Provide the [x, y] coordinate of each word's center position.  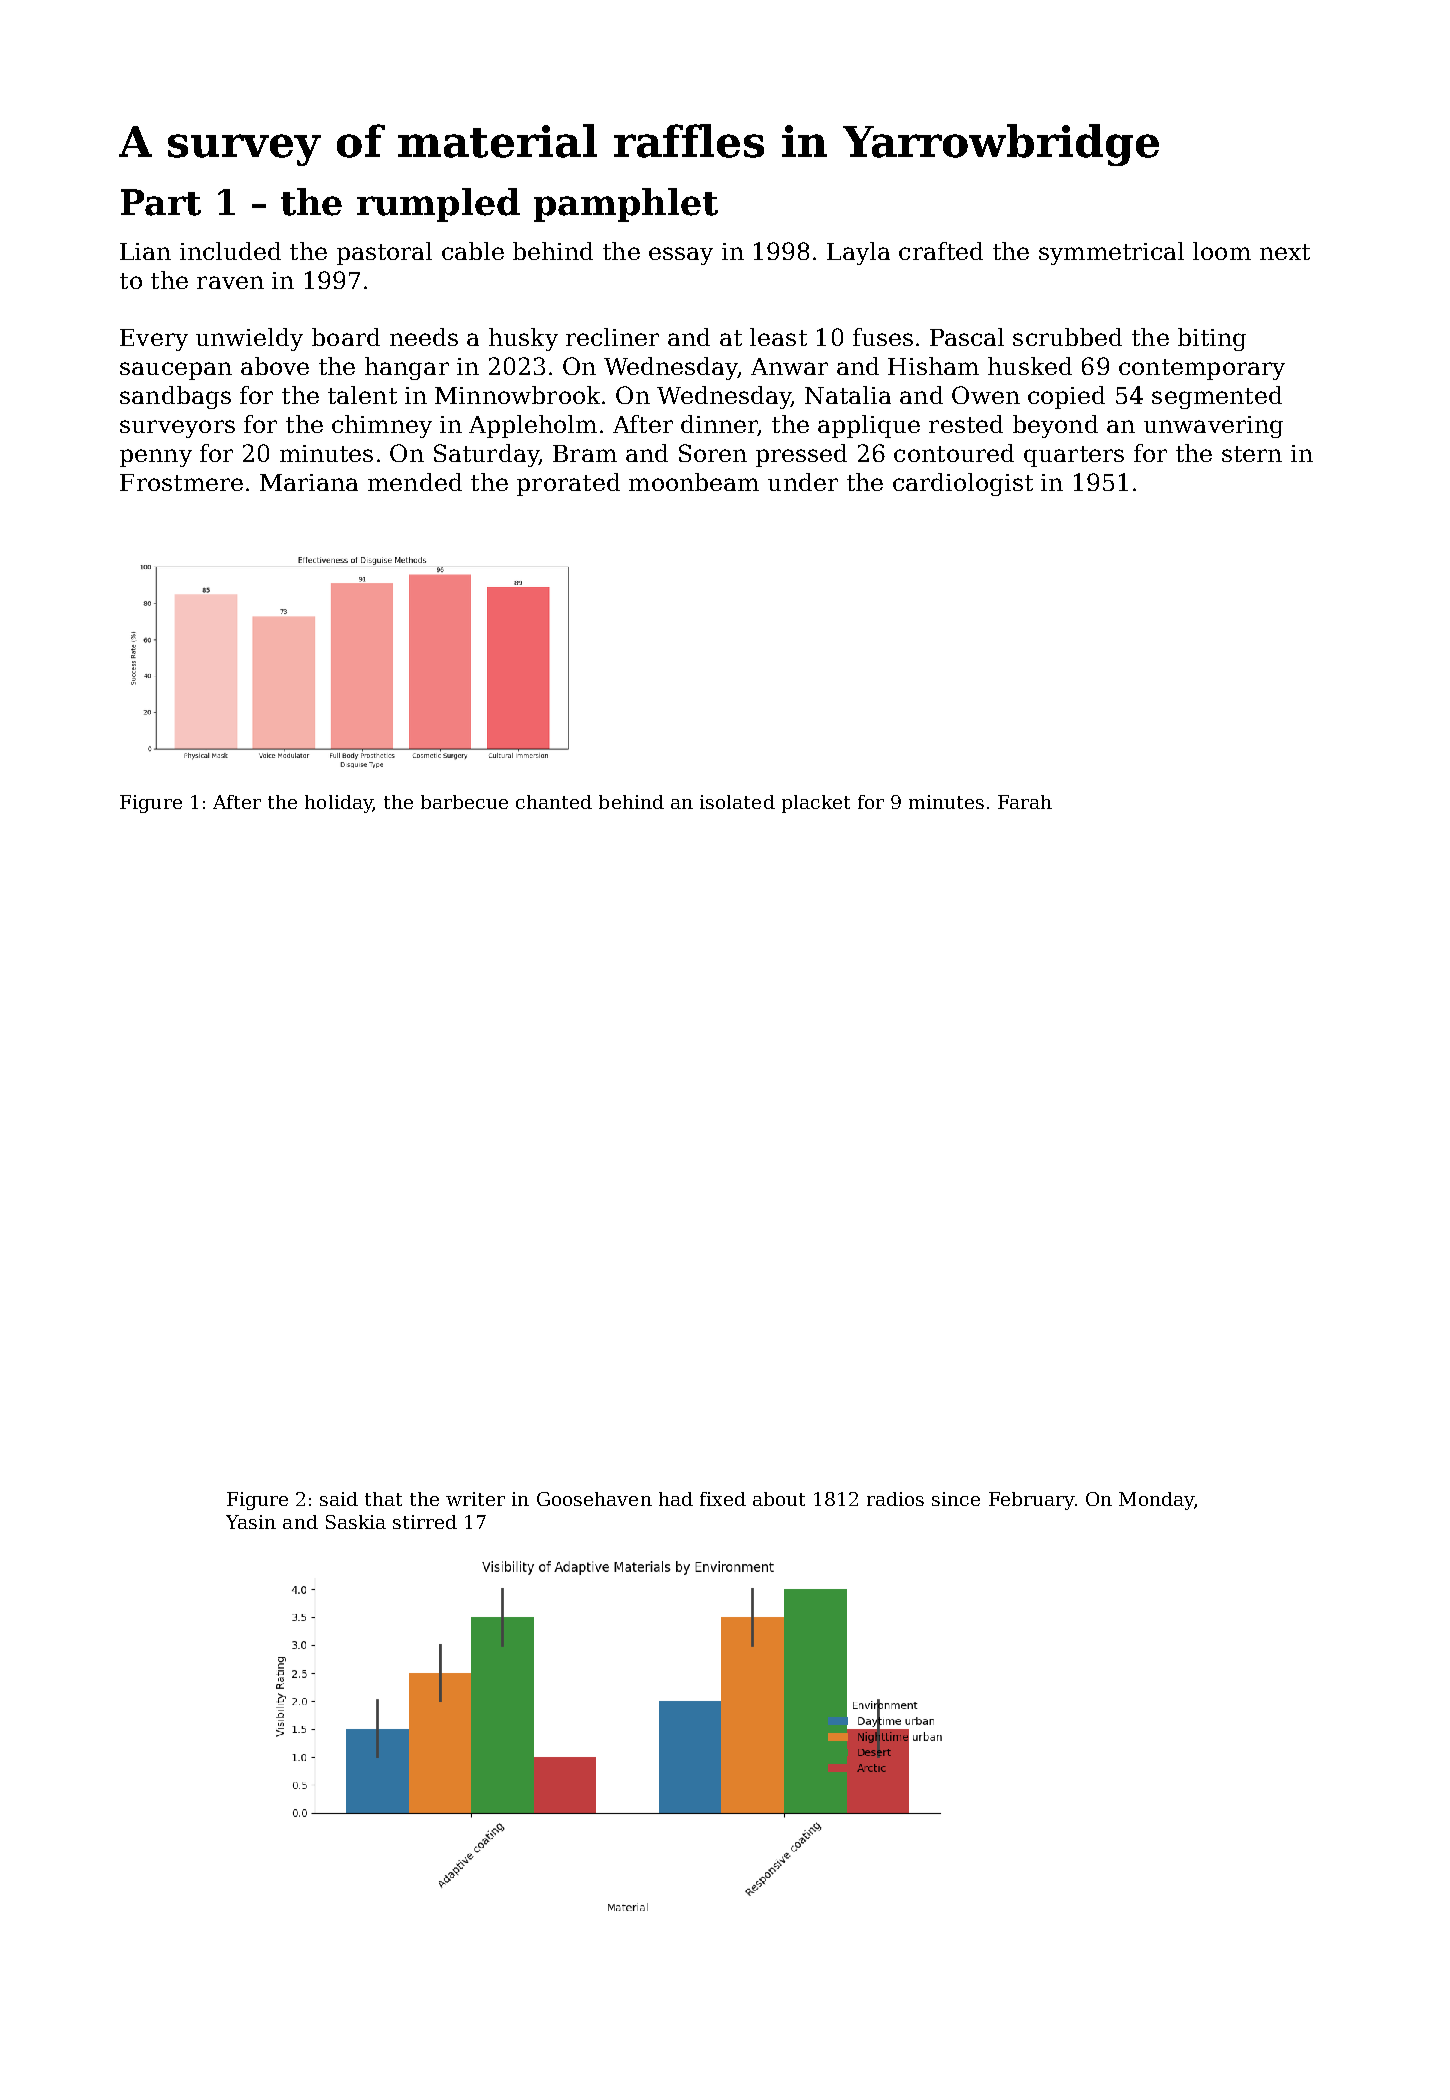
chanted [554, 802]
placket [816, 804]
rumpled [438, 205]
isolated [737, 802]
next [1285, 252]
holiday [339, 804]
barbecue [464, 802]
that [383, 1499]
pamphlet [626, 205]
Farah [1025, 802]
